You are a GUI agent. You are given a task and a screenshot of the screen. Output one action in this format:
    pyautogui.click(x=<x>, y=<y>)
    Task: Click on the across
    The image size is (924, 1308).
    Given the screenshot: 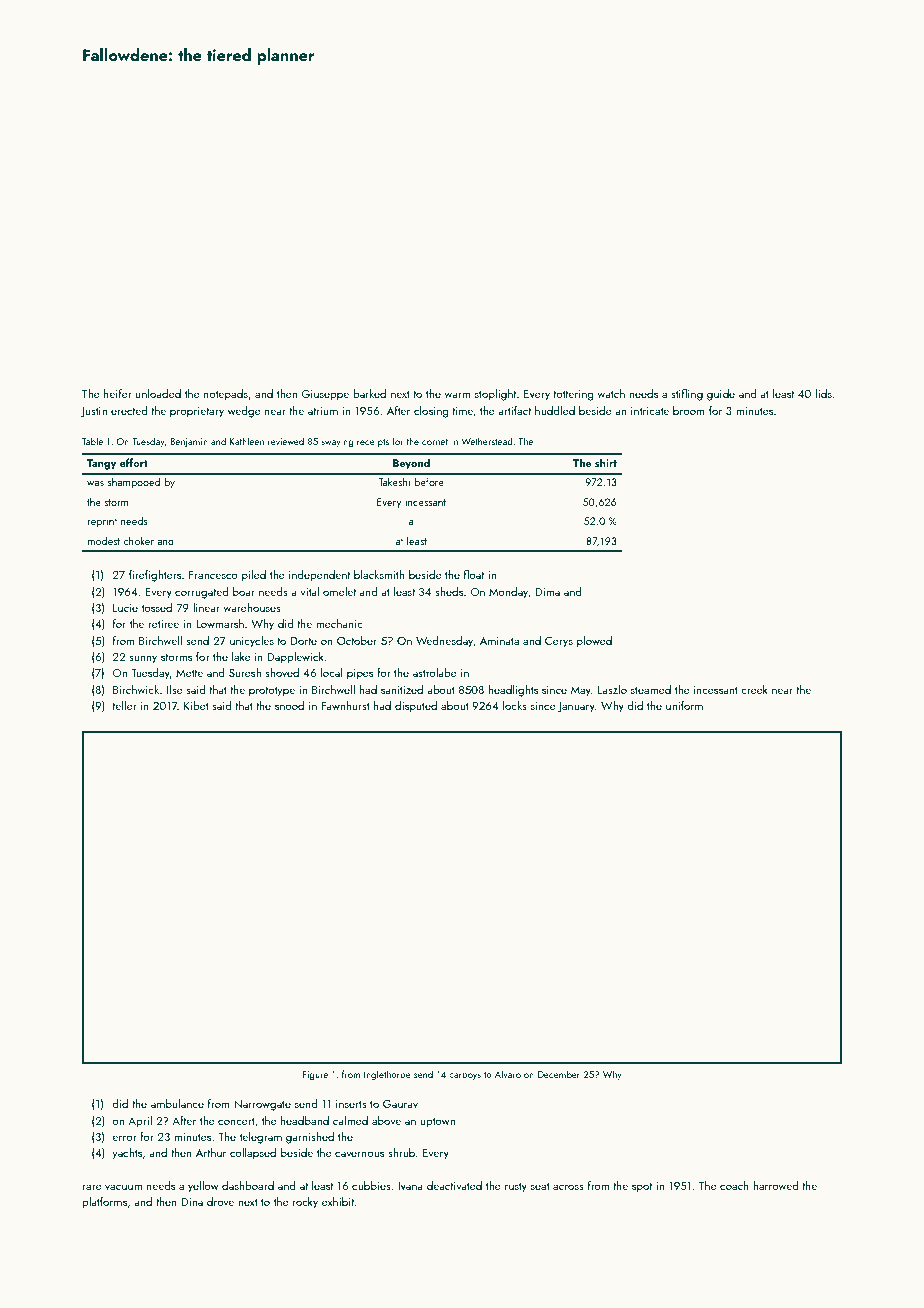 What is the action you would take?
    pyautogui.click(x=568, y=1187)
